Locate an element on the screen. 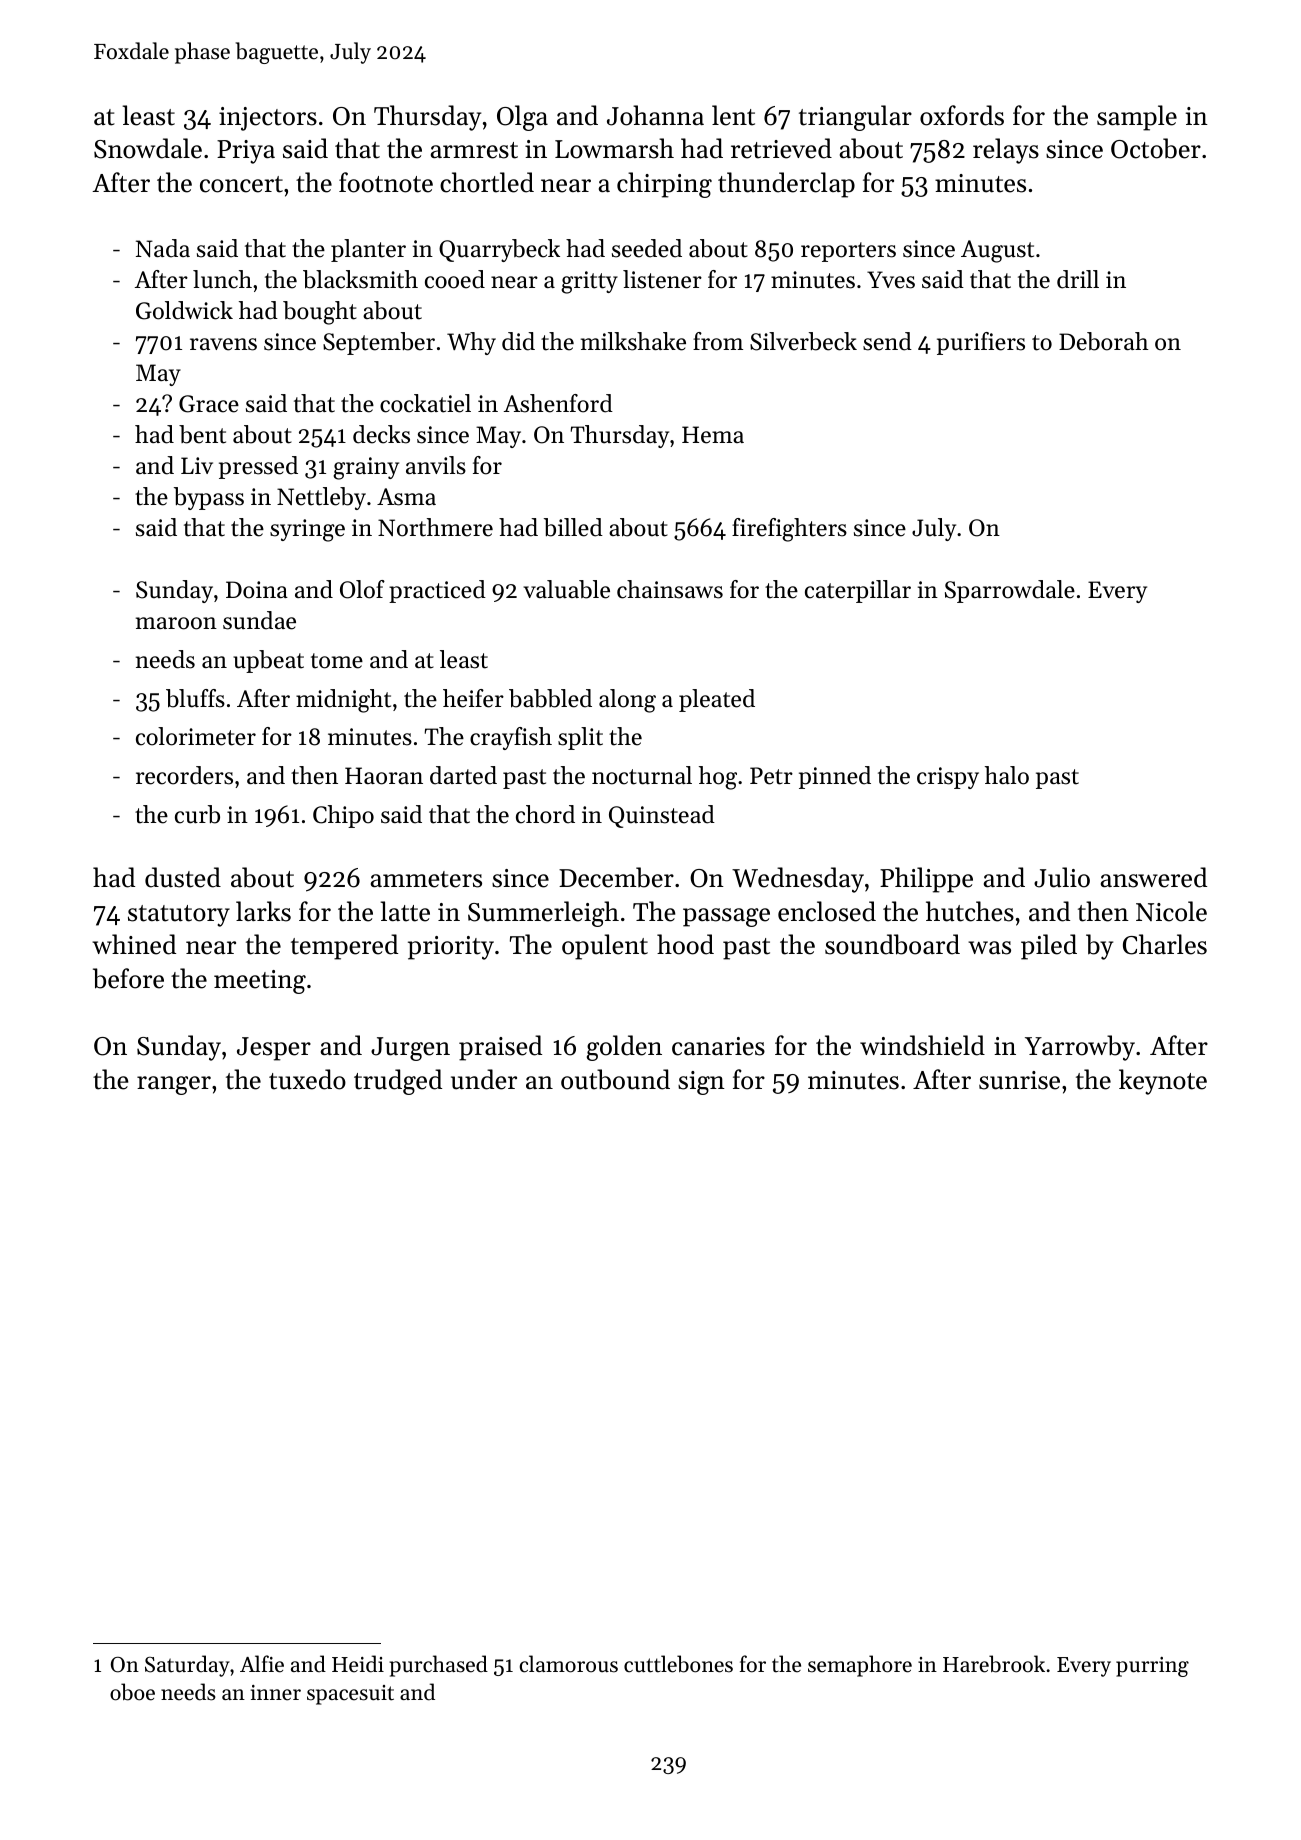  Sparrowdale is located at coordinates (1010, 591).
